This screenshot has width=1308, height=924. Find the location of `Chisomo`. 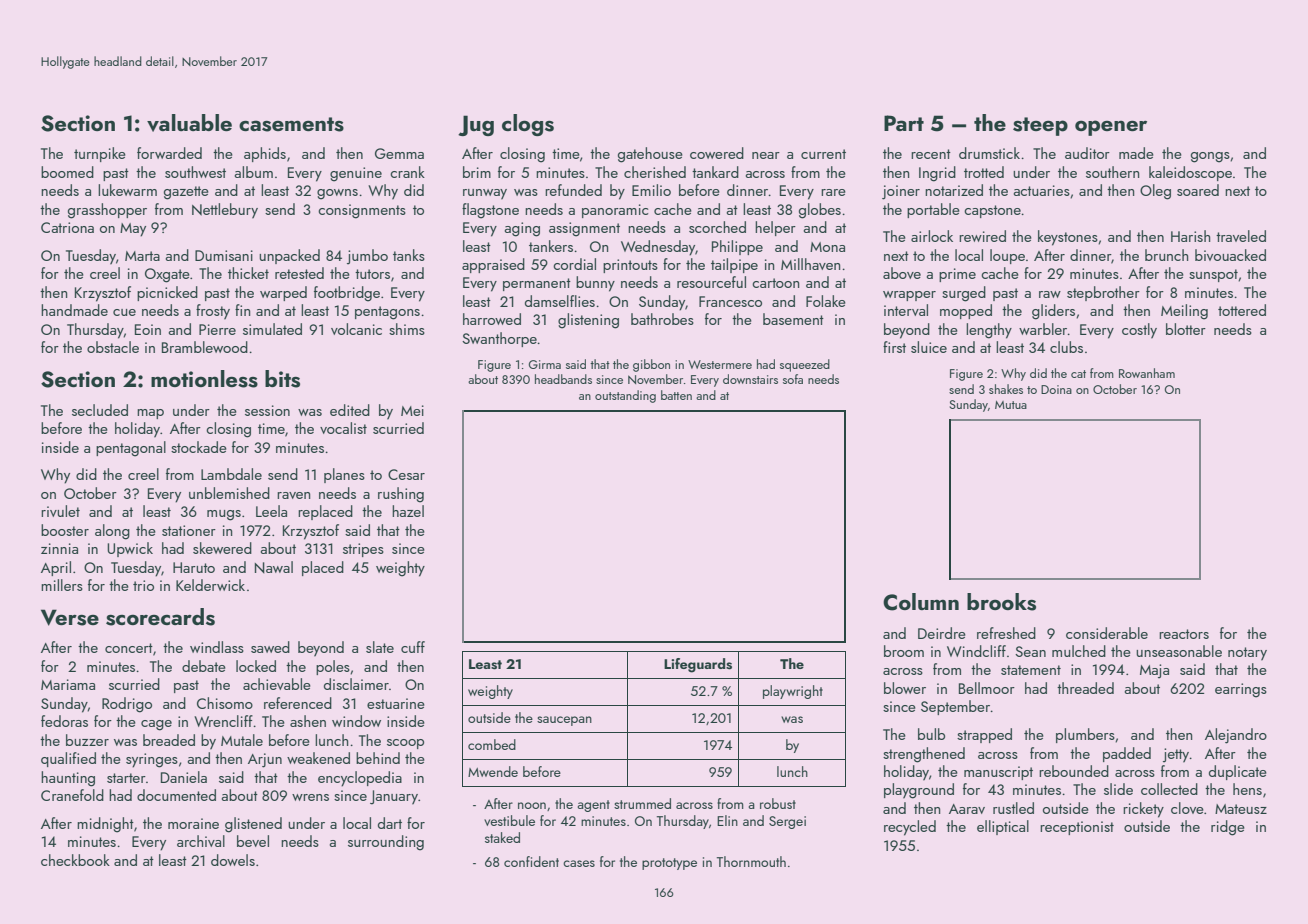

Chisomo is located at coordinates (225, 703).
